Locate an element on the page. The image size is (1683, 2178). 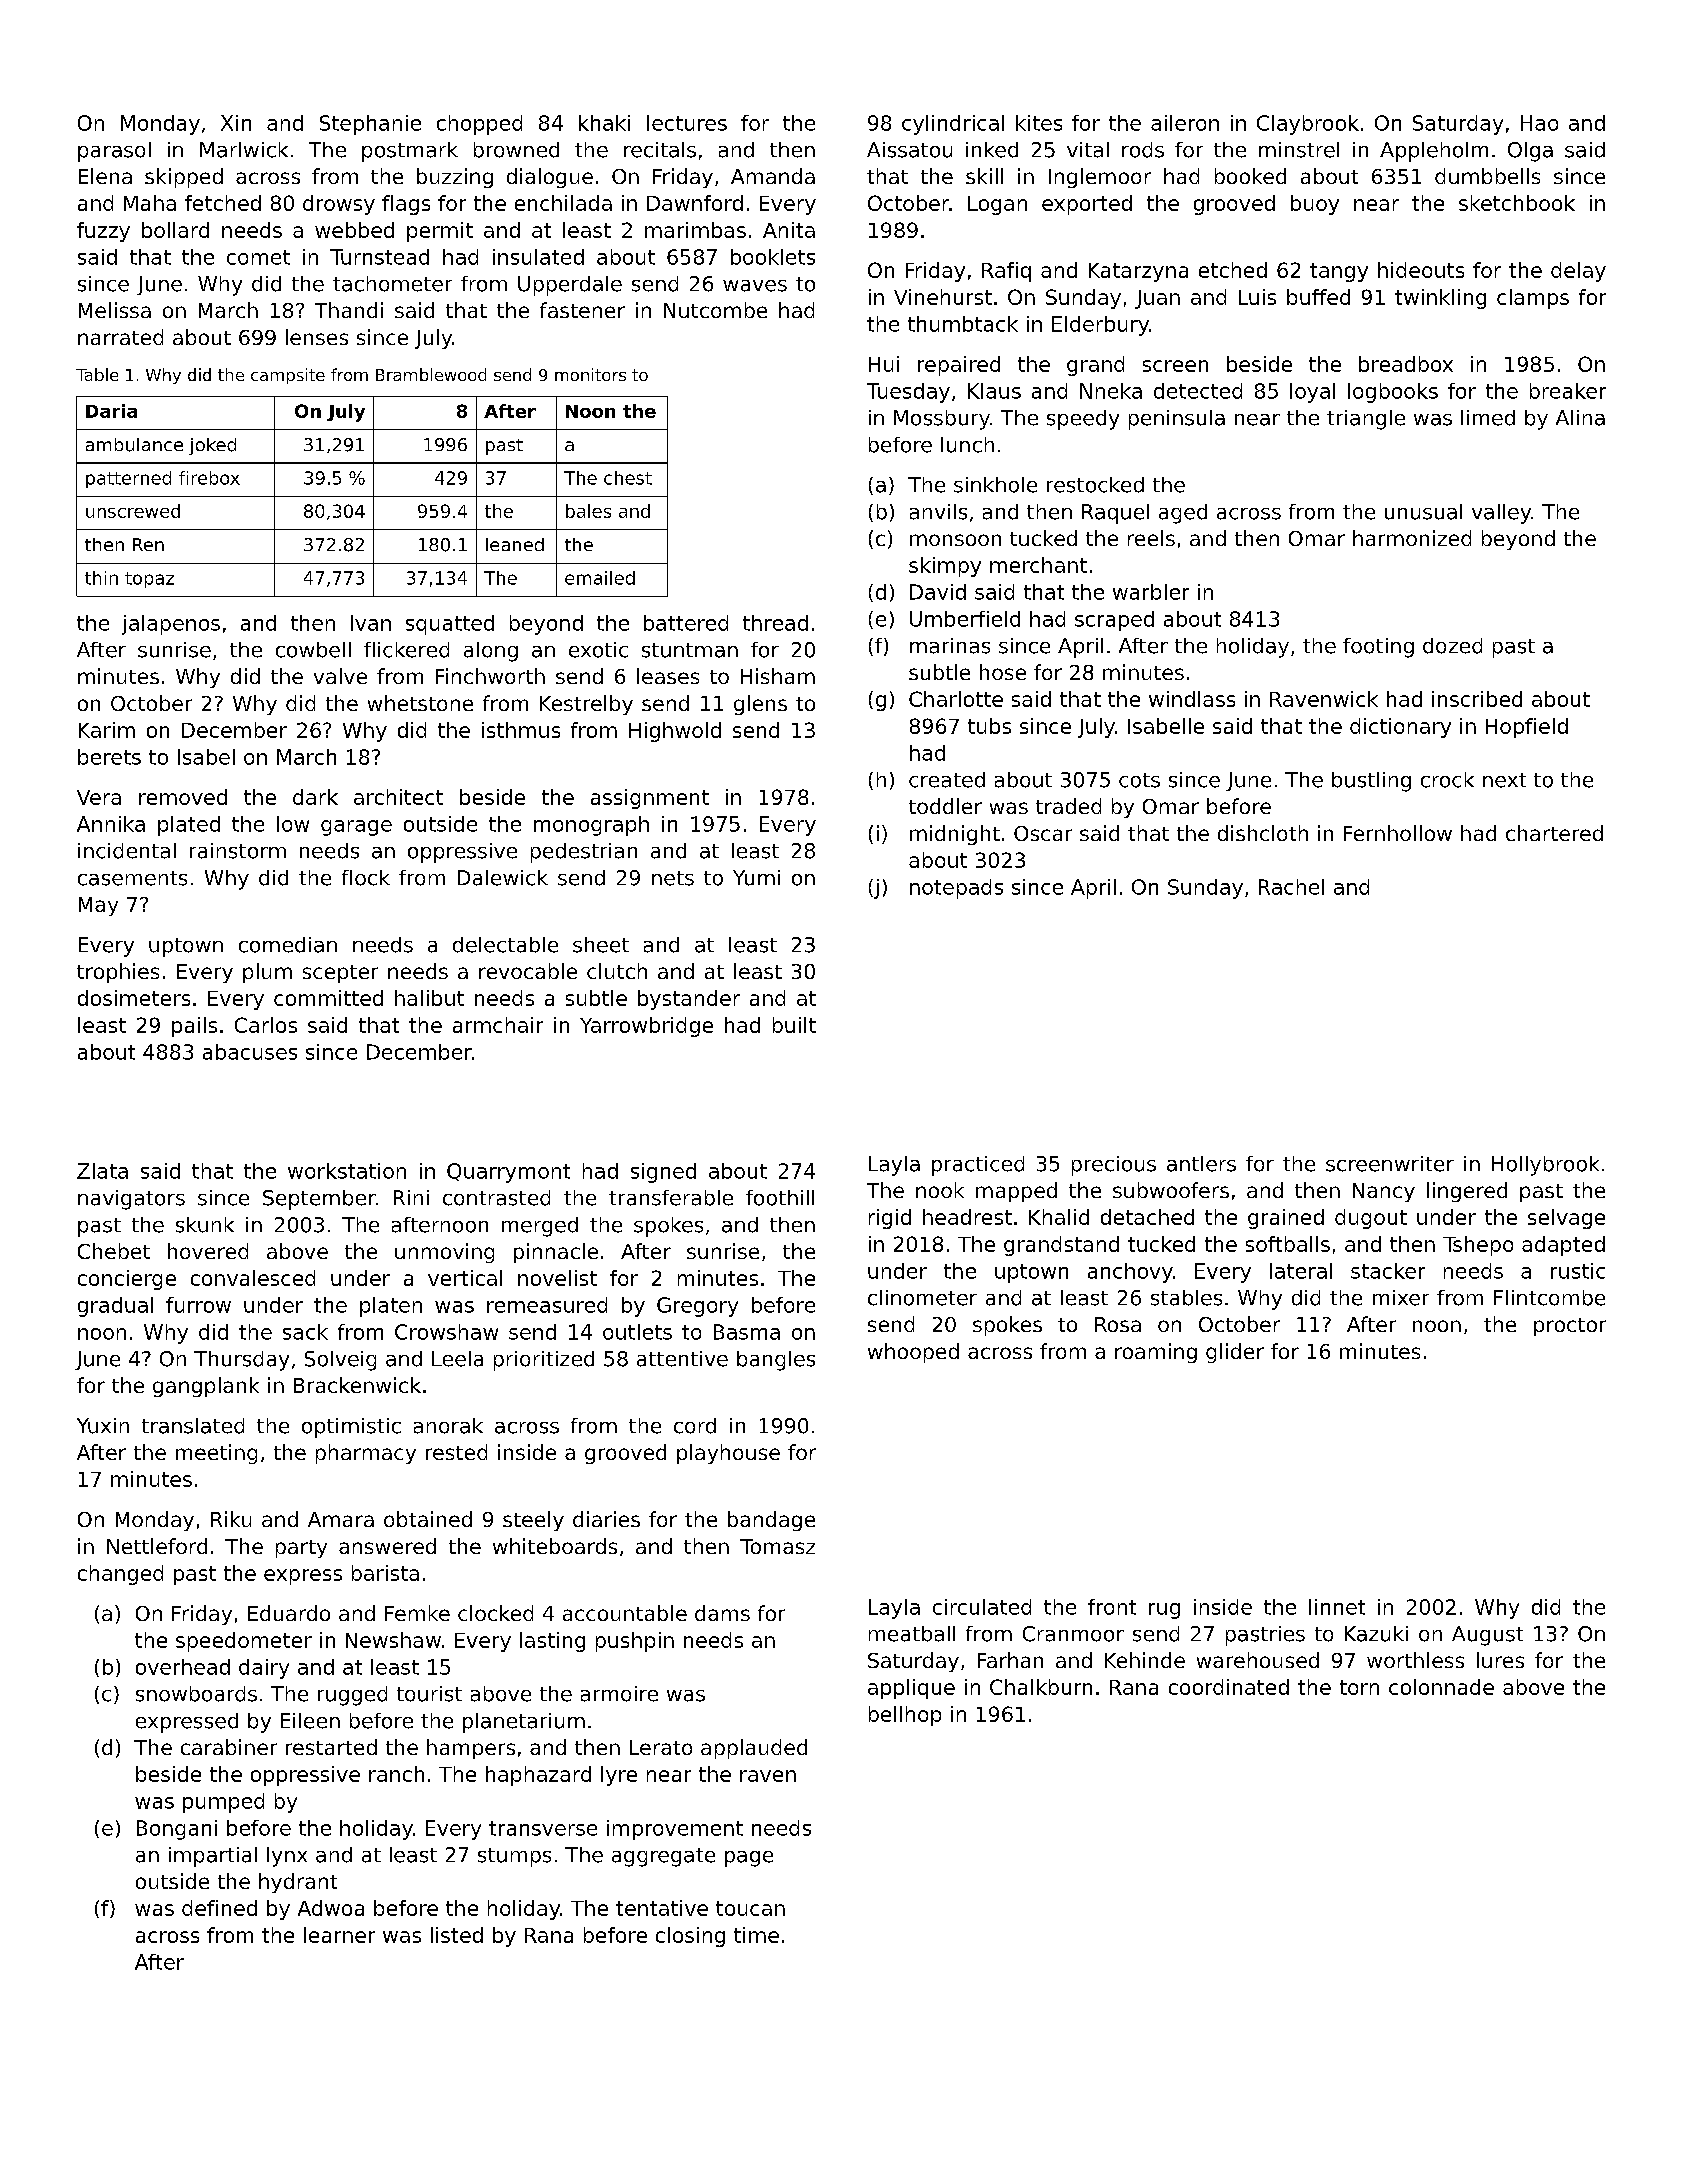
page is located at coordinates (749, 1859).
